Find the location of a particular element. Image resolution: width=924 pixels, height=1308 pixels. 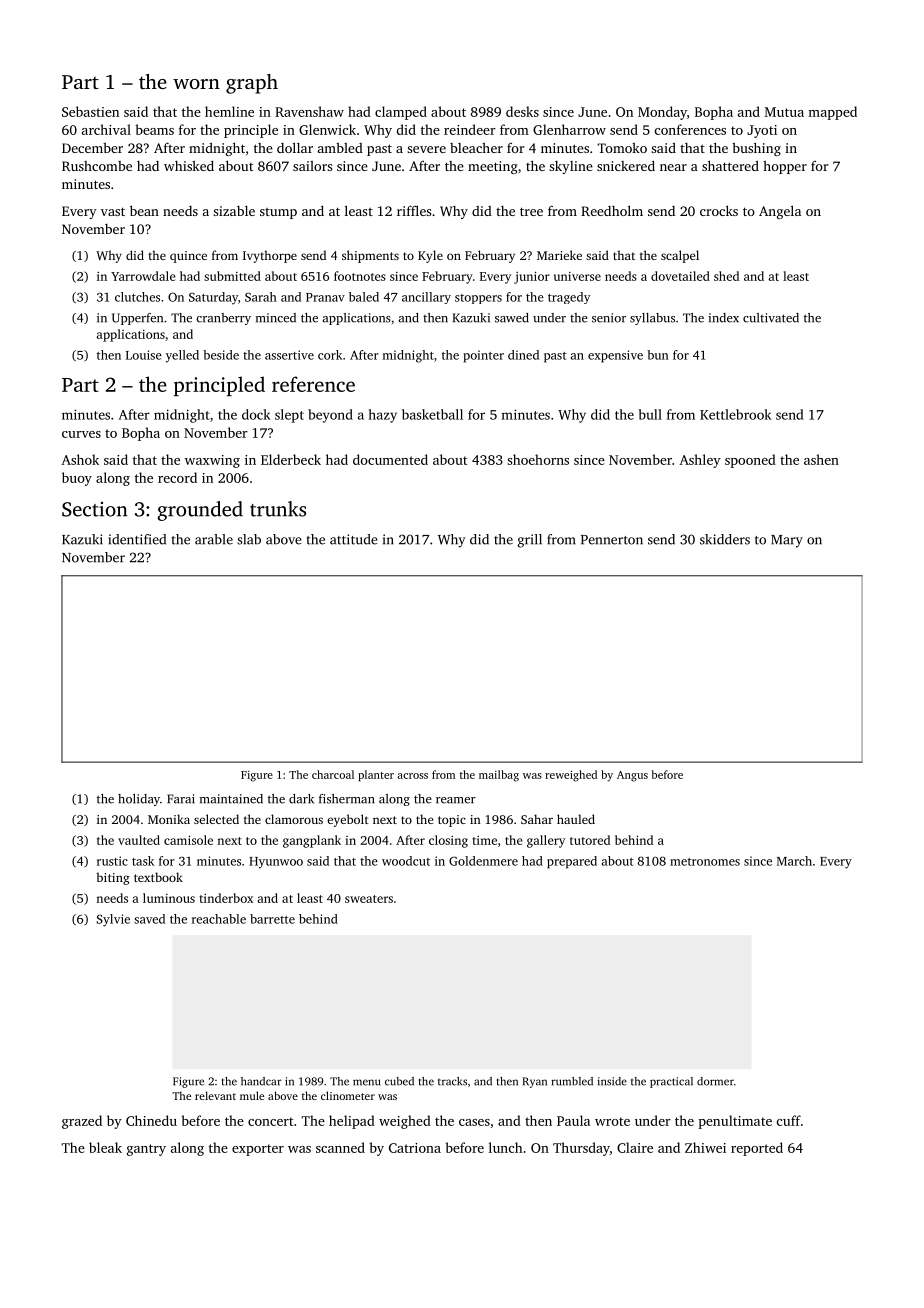

attitude is located at coordinates (354, 539).
